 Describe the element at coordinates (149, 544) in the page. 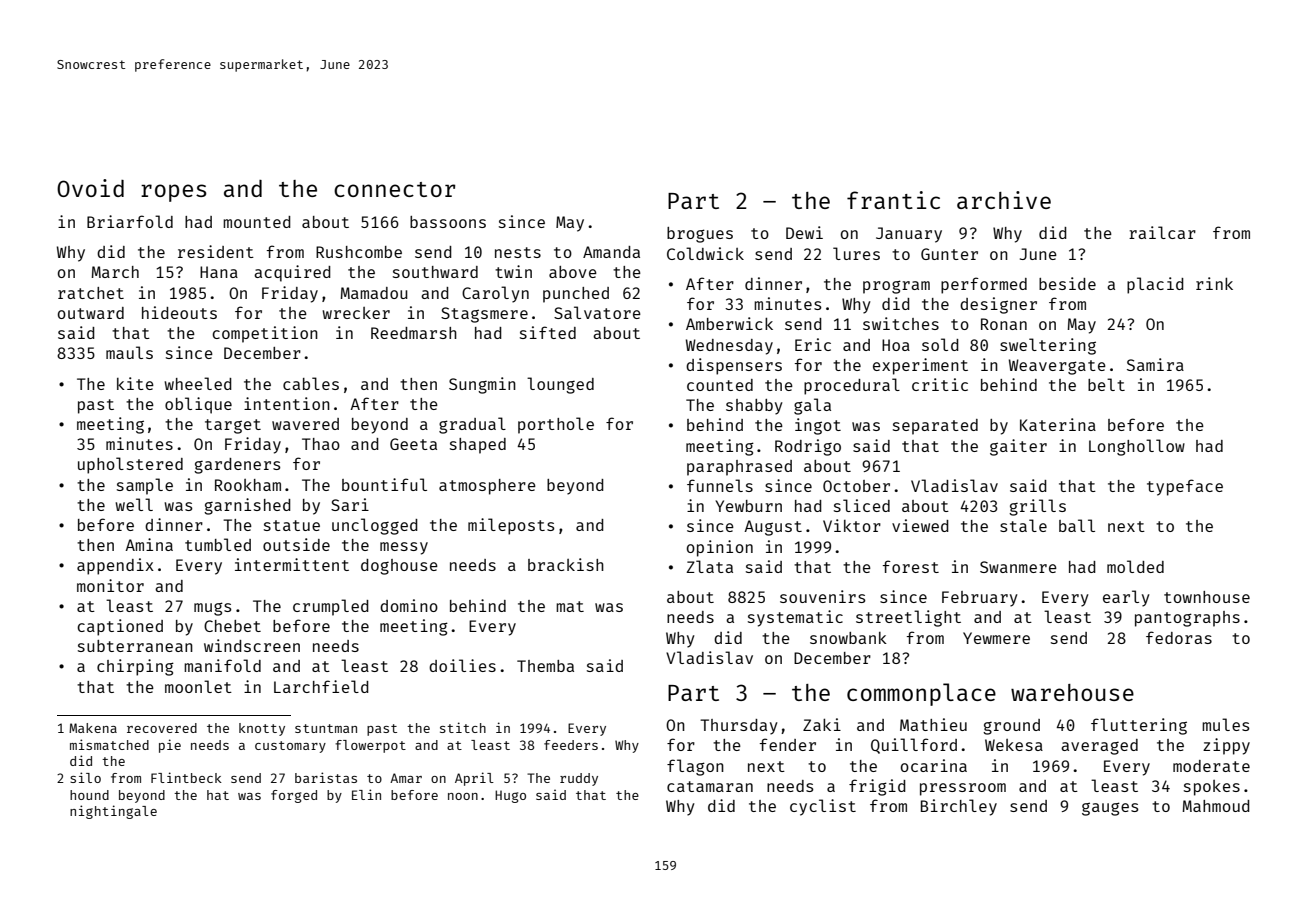

I see `Amina` at that location.
